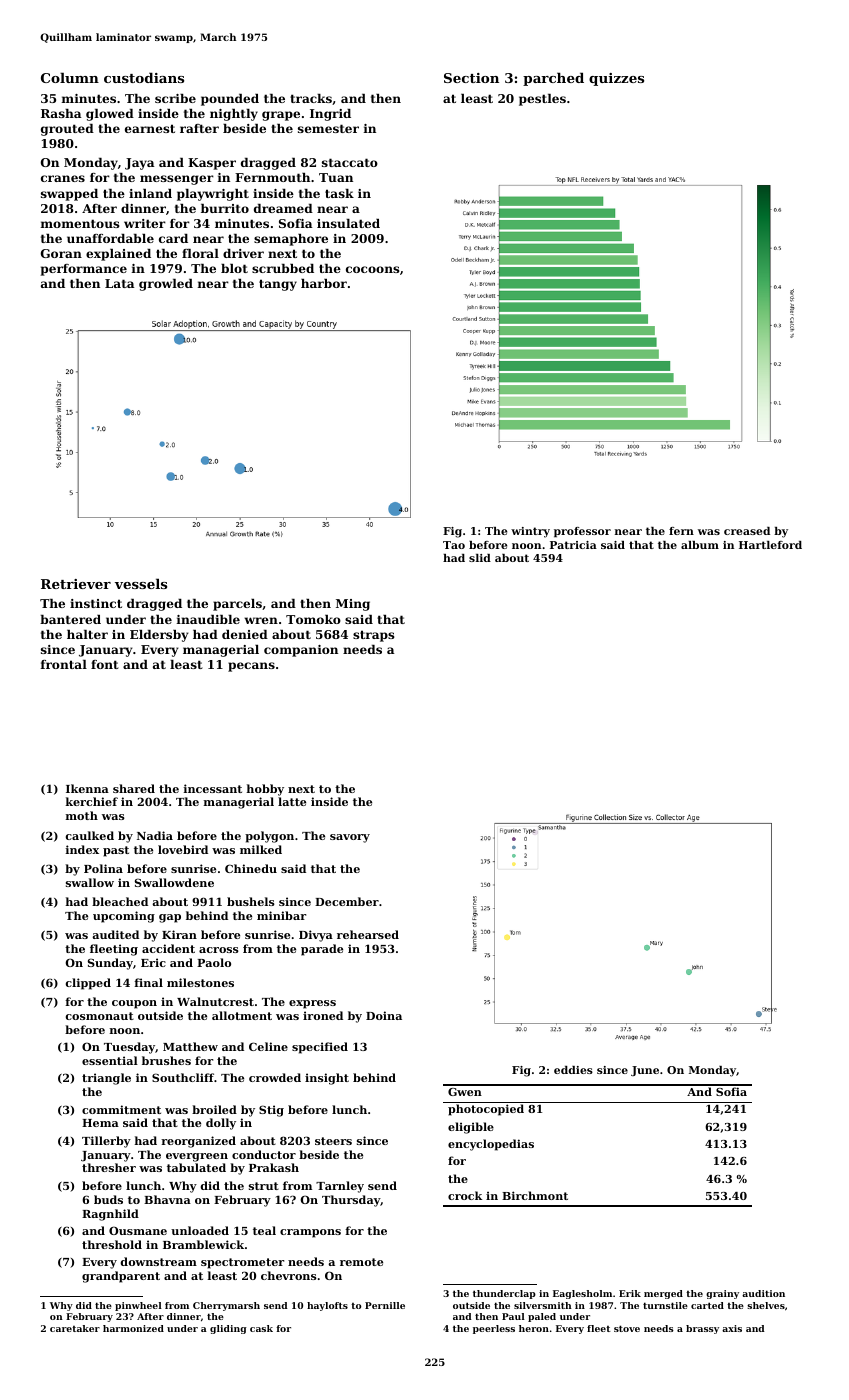  What do you see at coordinates (243, 253) in the image?
I see `driver` at bounding box center [243, 253].
